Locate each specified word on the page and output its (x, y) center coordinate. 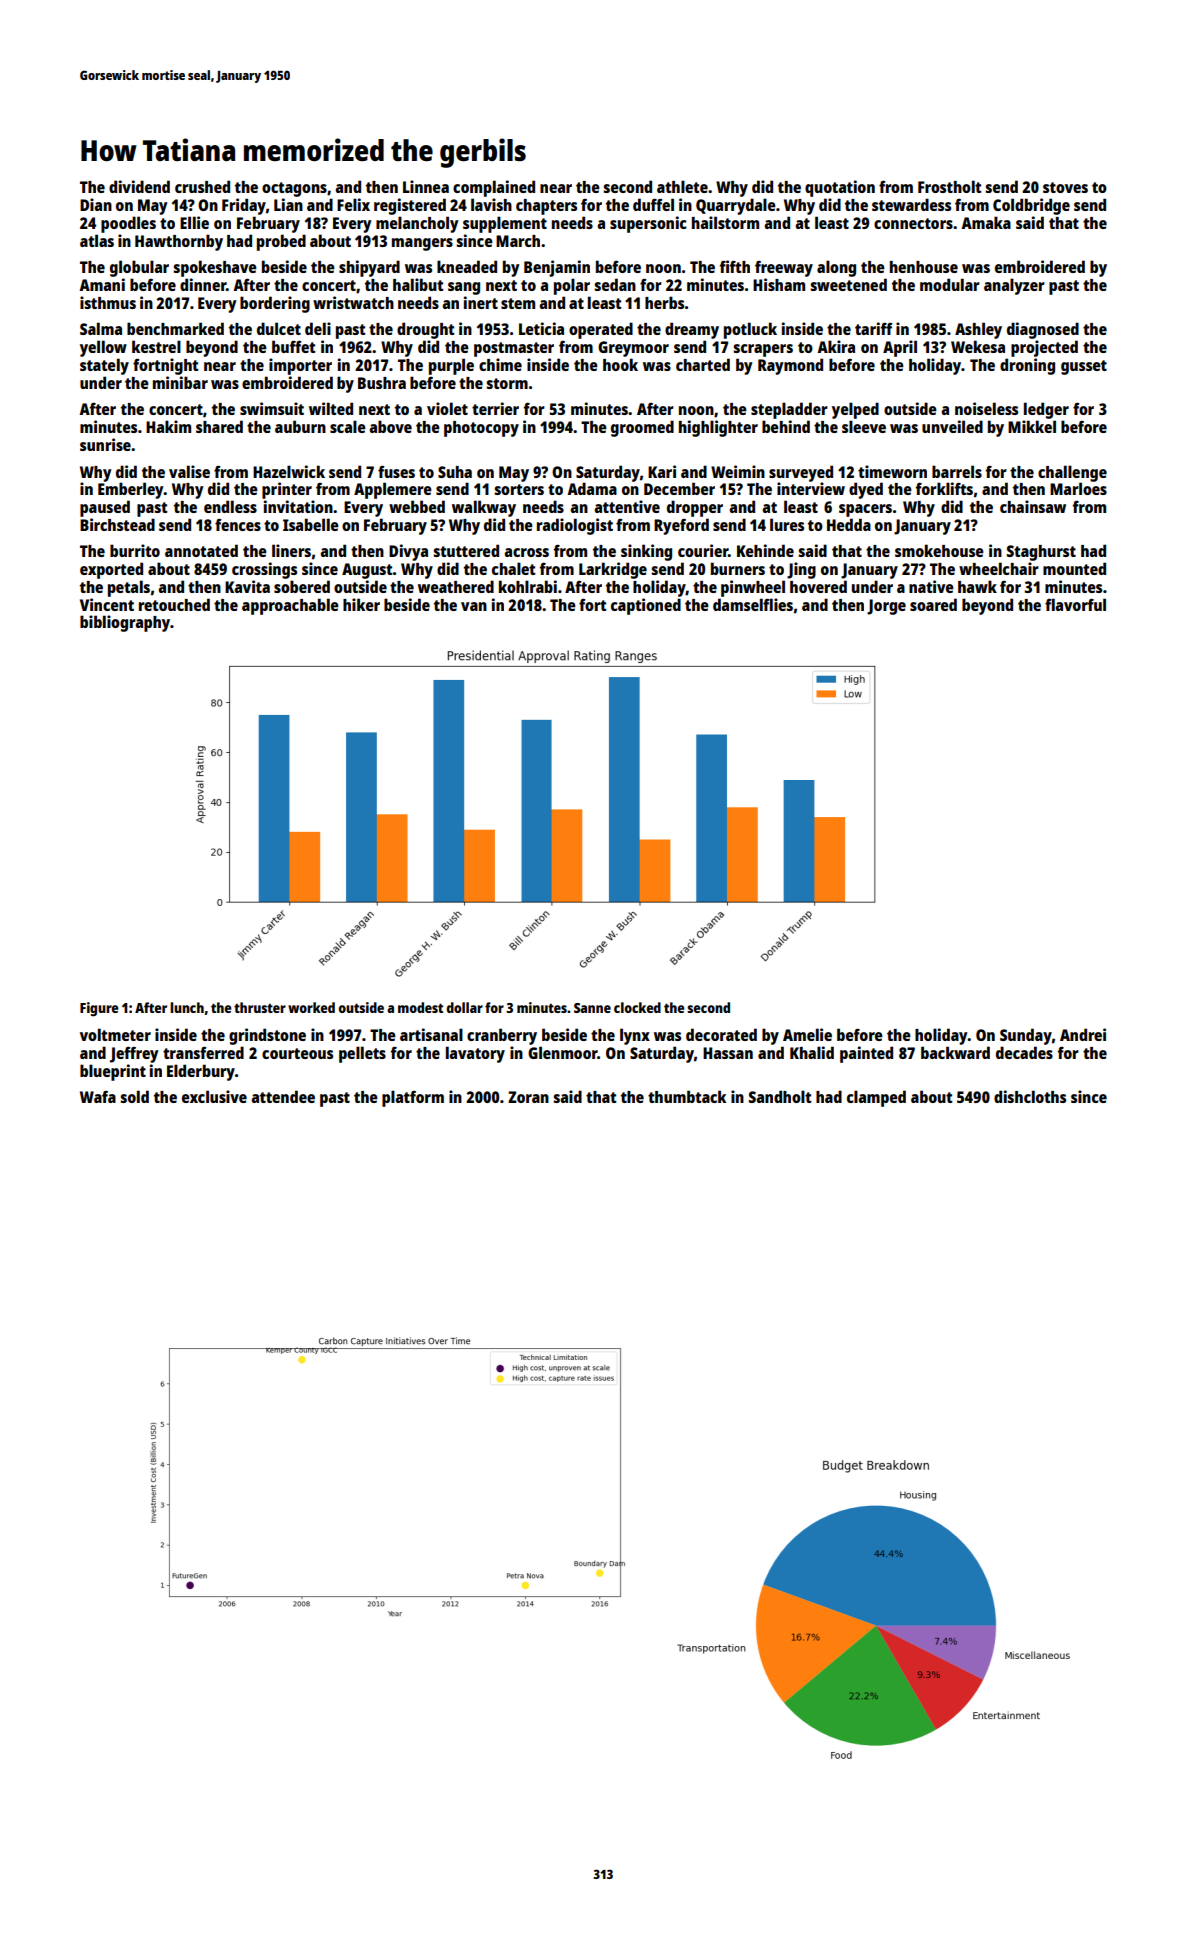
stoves (1065, 187)
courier (703, 550)
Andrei (1083, 1034)
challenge (1072, 473)
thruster (260, 1007)
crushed (202, 186)
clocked (637, 1007)
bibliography (125, 623)
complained (494, 188)
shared (219, 426)
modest (420, 1007)
